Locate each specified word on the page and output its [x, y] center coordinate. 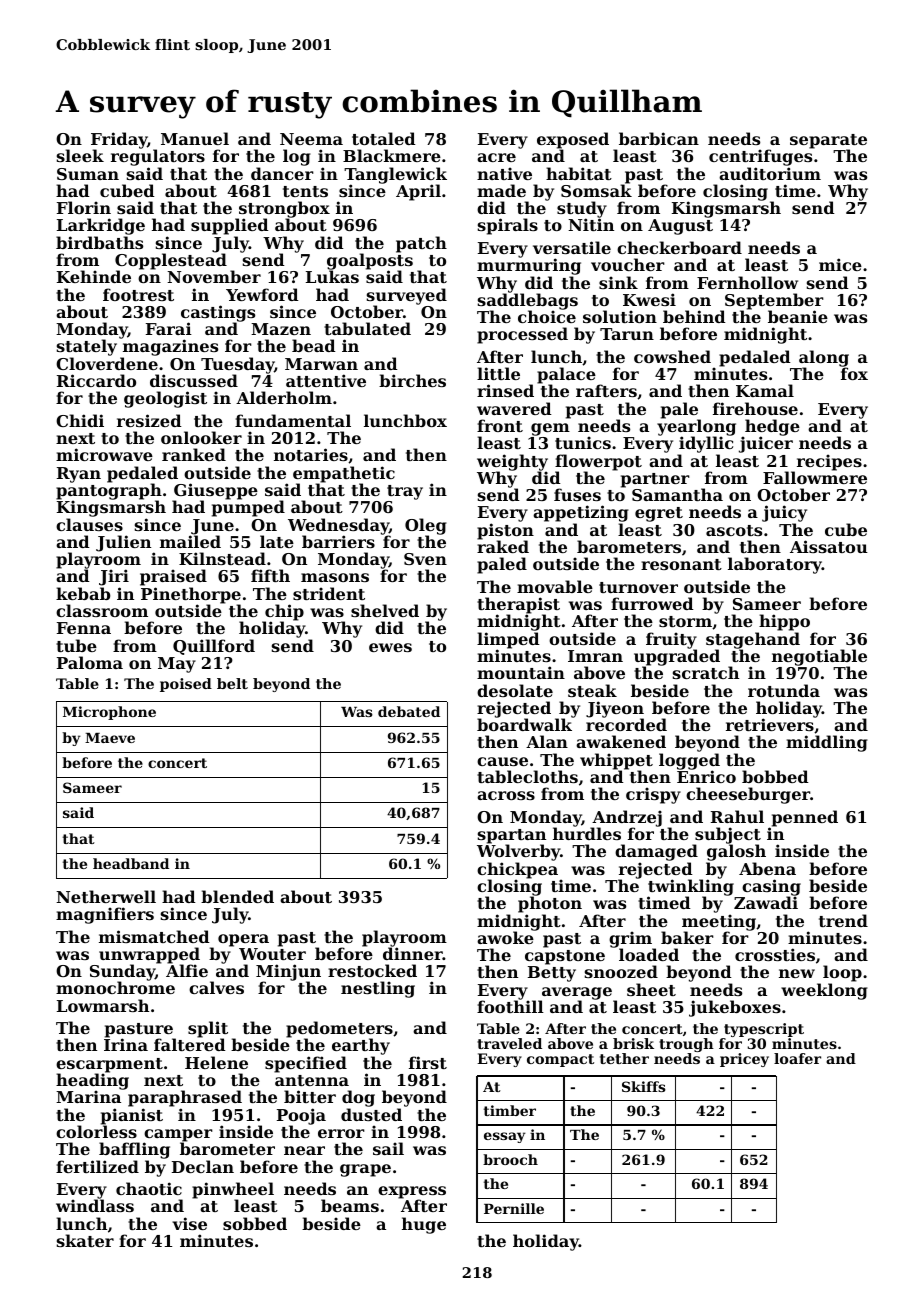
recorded [626, 725]
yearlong [696, 428]
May [177, 665]
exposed [573, 141]
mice [840, 264]
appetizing [581, 513]
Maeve [110, 738]
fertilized [97, 1166]
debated [409, 711]
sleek [80, 155]
